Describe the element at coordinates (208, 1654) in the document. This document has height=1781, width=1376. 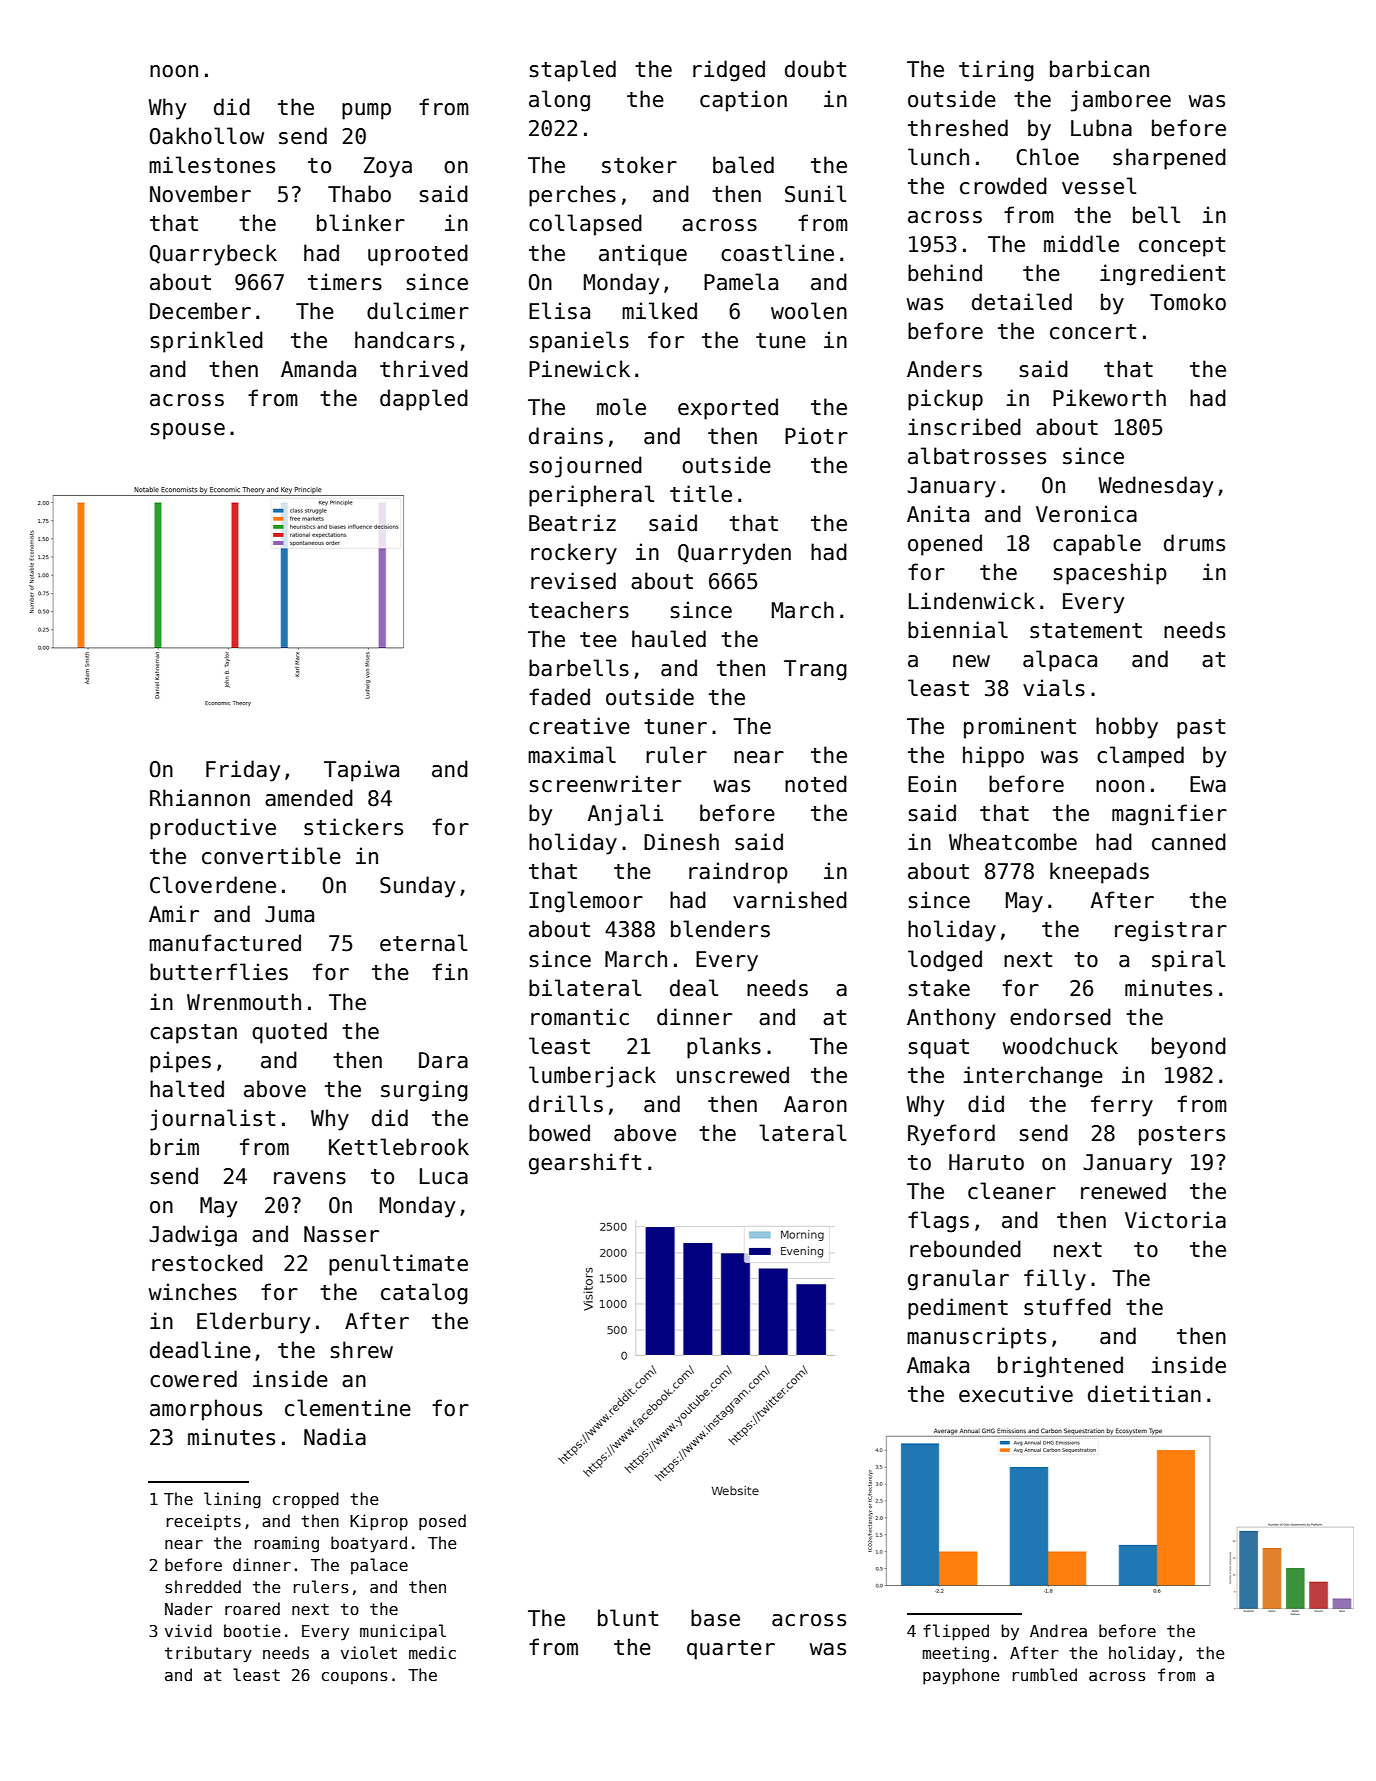
I see `tributary` at that location.
